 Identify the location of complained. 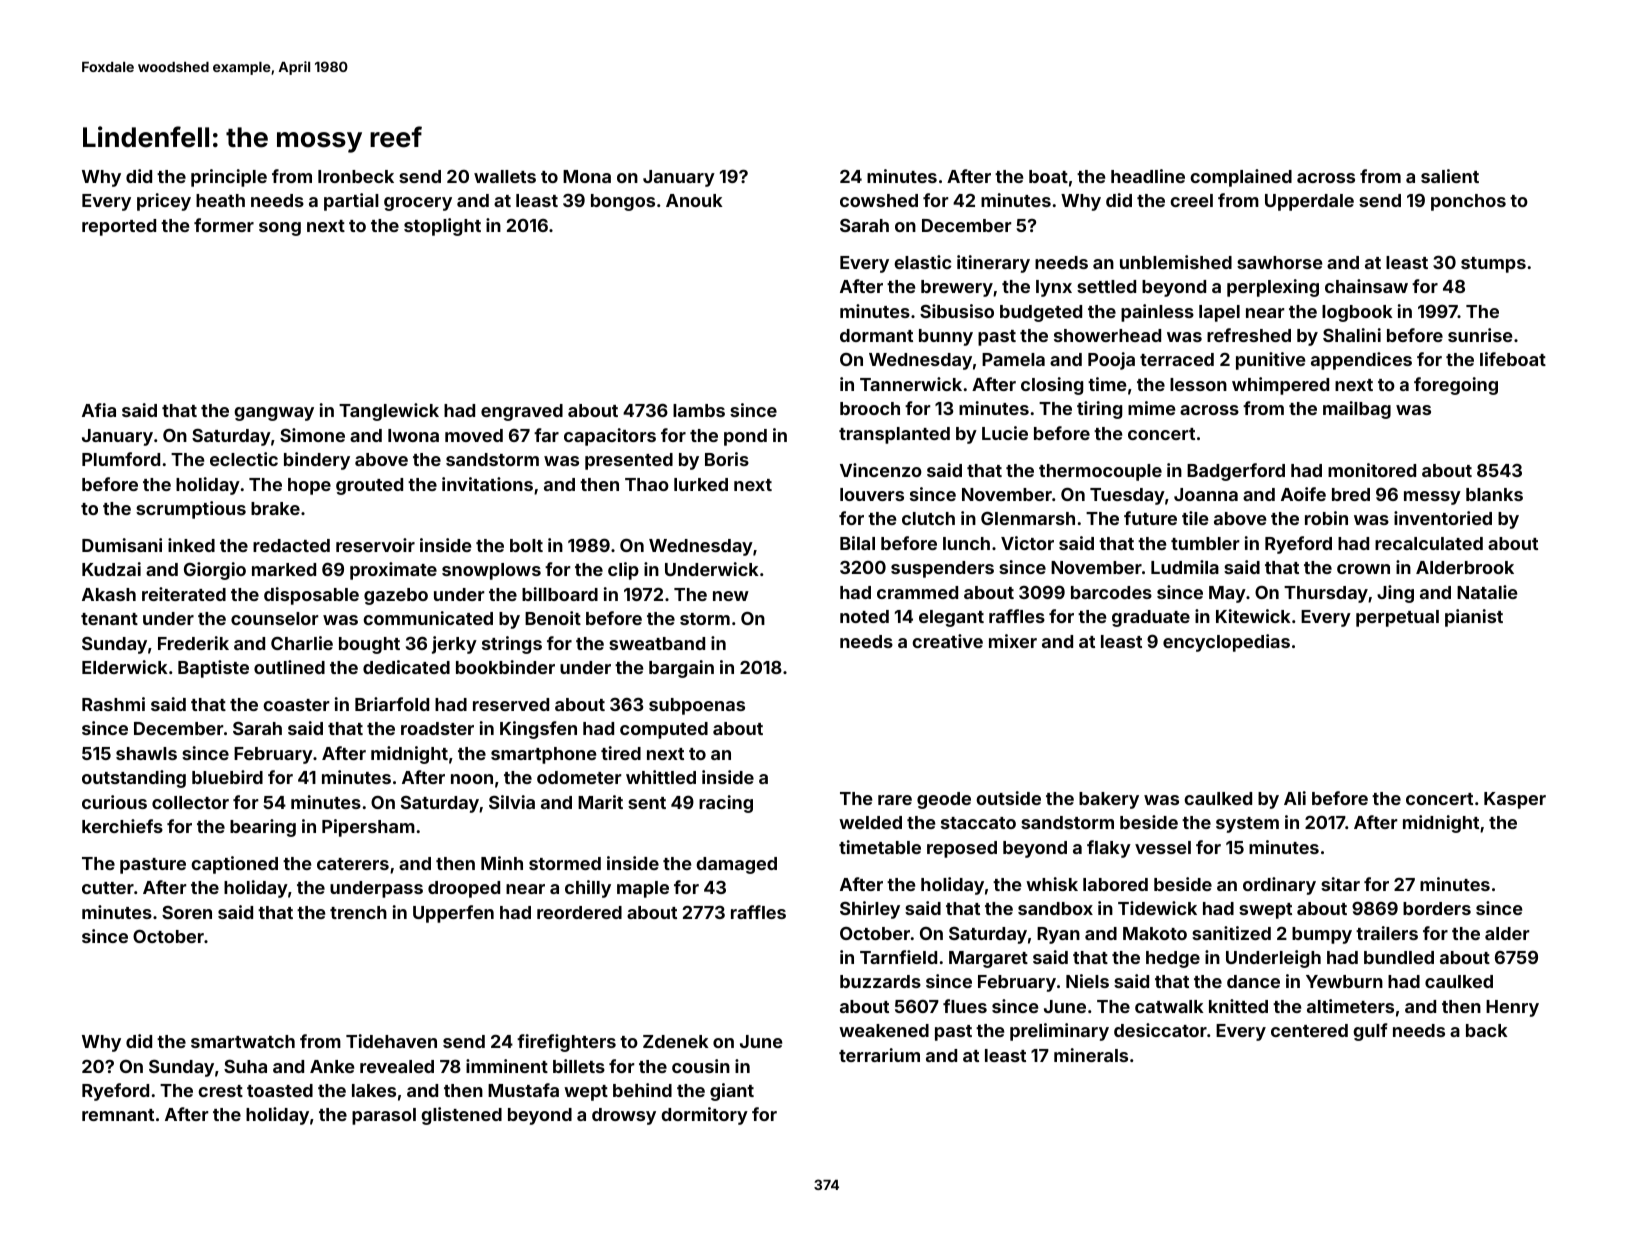
(1241, 178).
